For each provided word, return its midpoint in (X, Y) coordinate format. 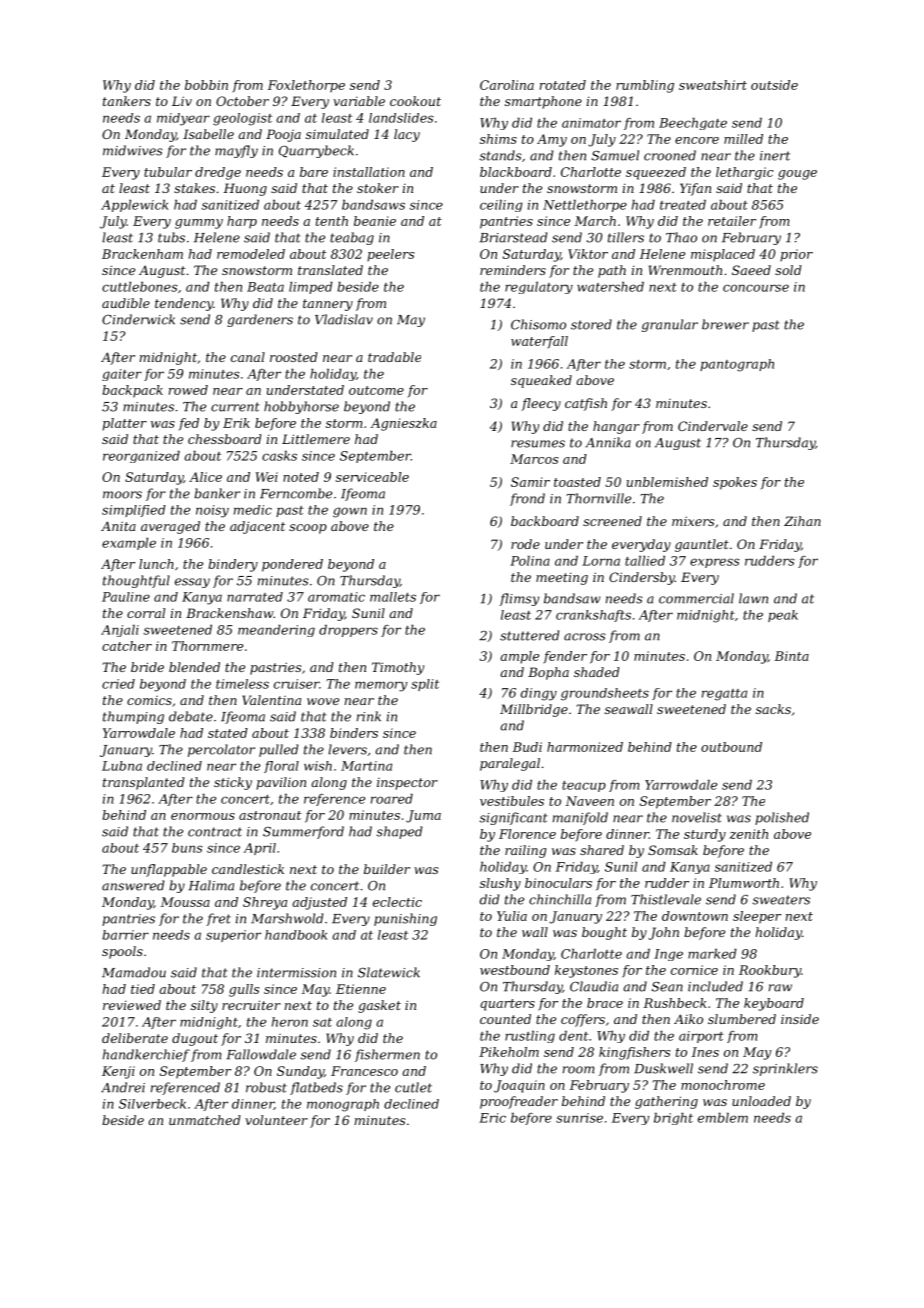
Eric (492, 1118)
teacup (584, 786)
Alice (205, 477)
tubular (168, 172)
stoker (378, 188)
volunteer (276, 1120)
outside (774, 85)
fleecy (541, 404)
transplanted (144, 783)
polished (782, 818)
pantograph (737, 365)
